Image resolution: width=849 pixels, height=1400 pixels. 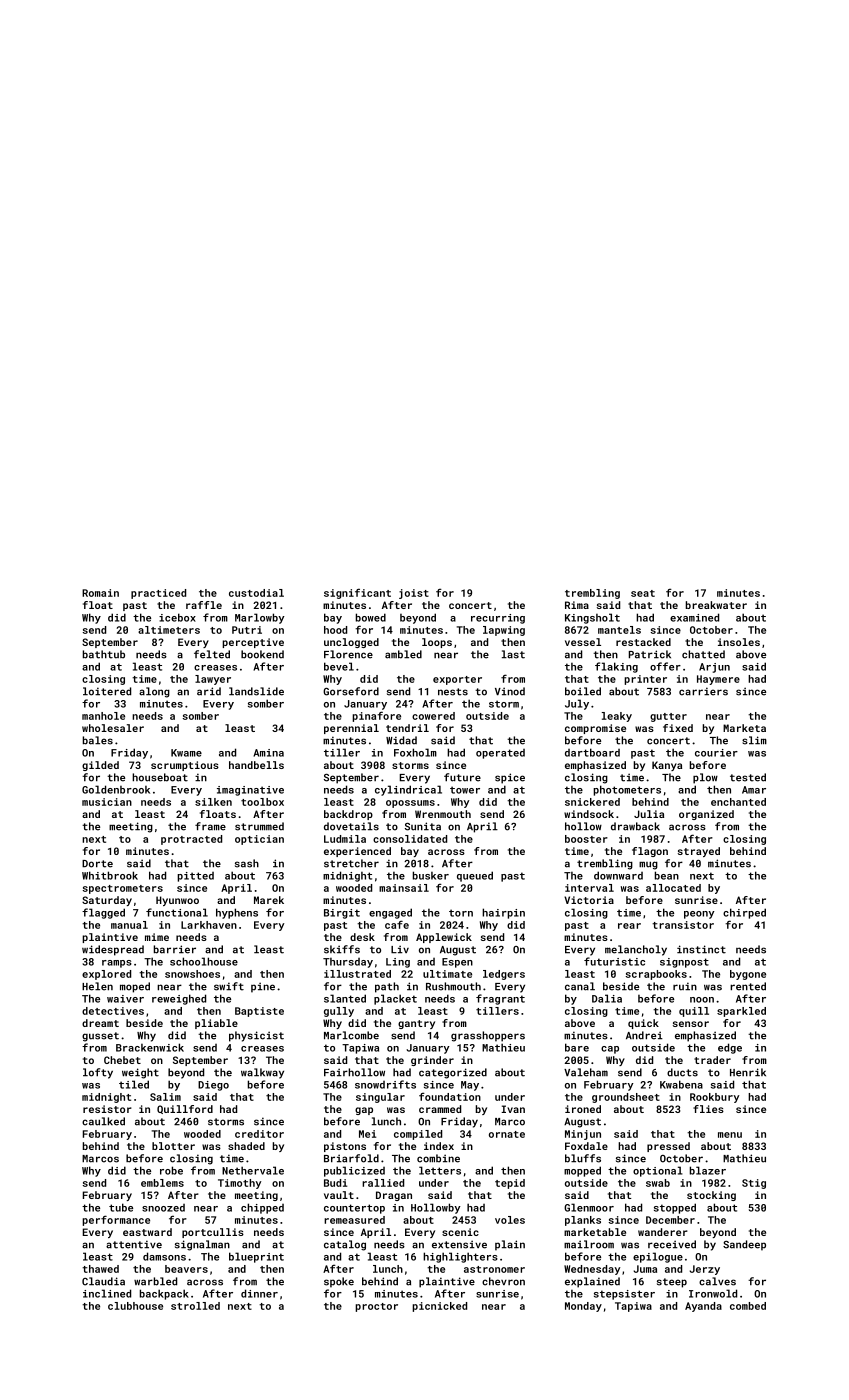 I want to click on custodial, so click(x=256, y=593).
